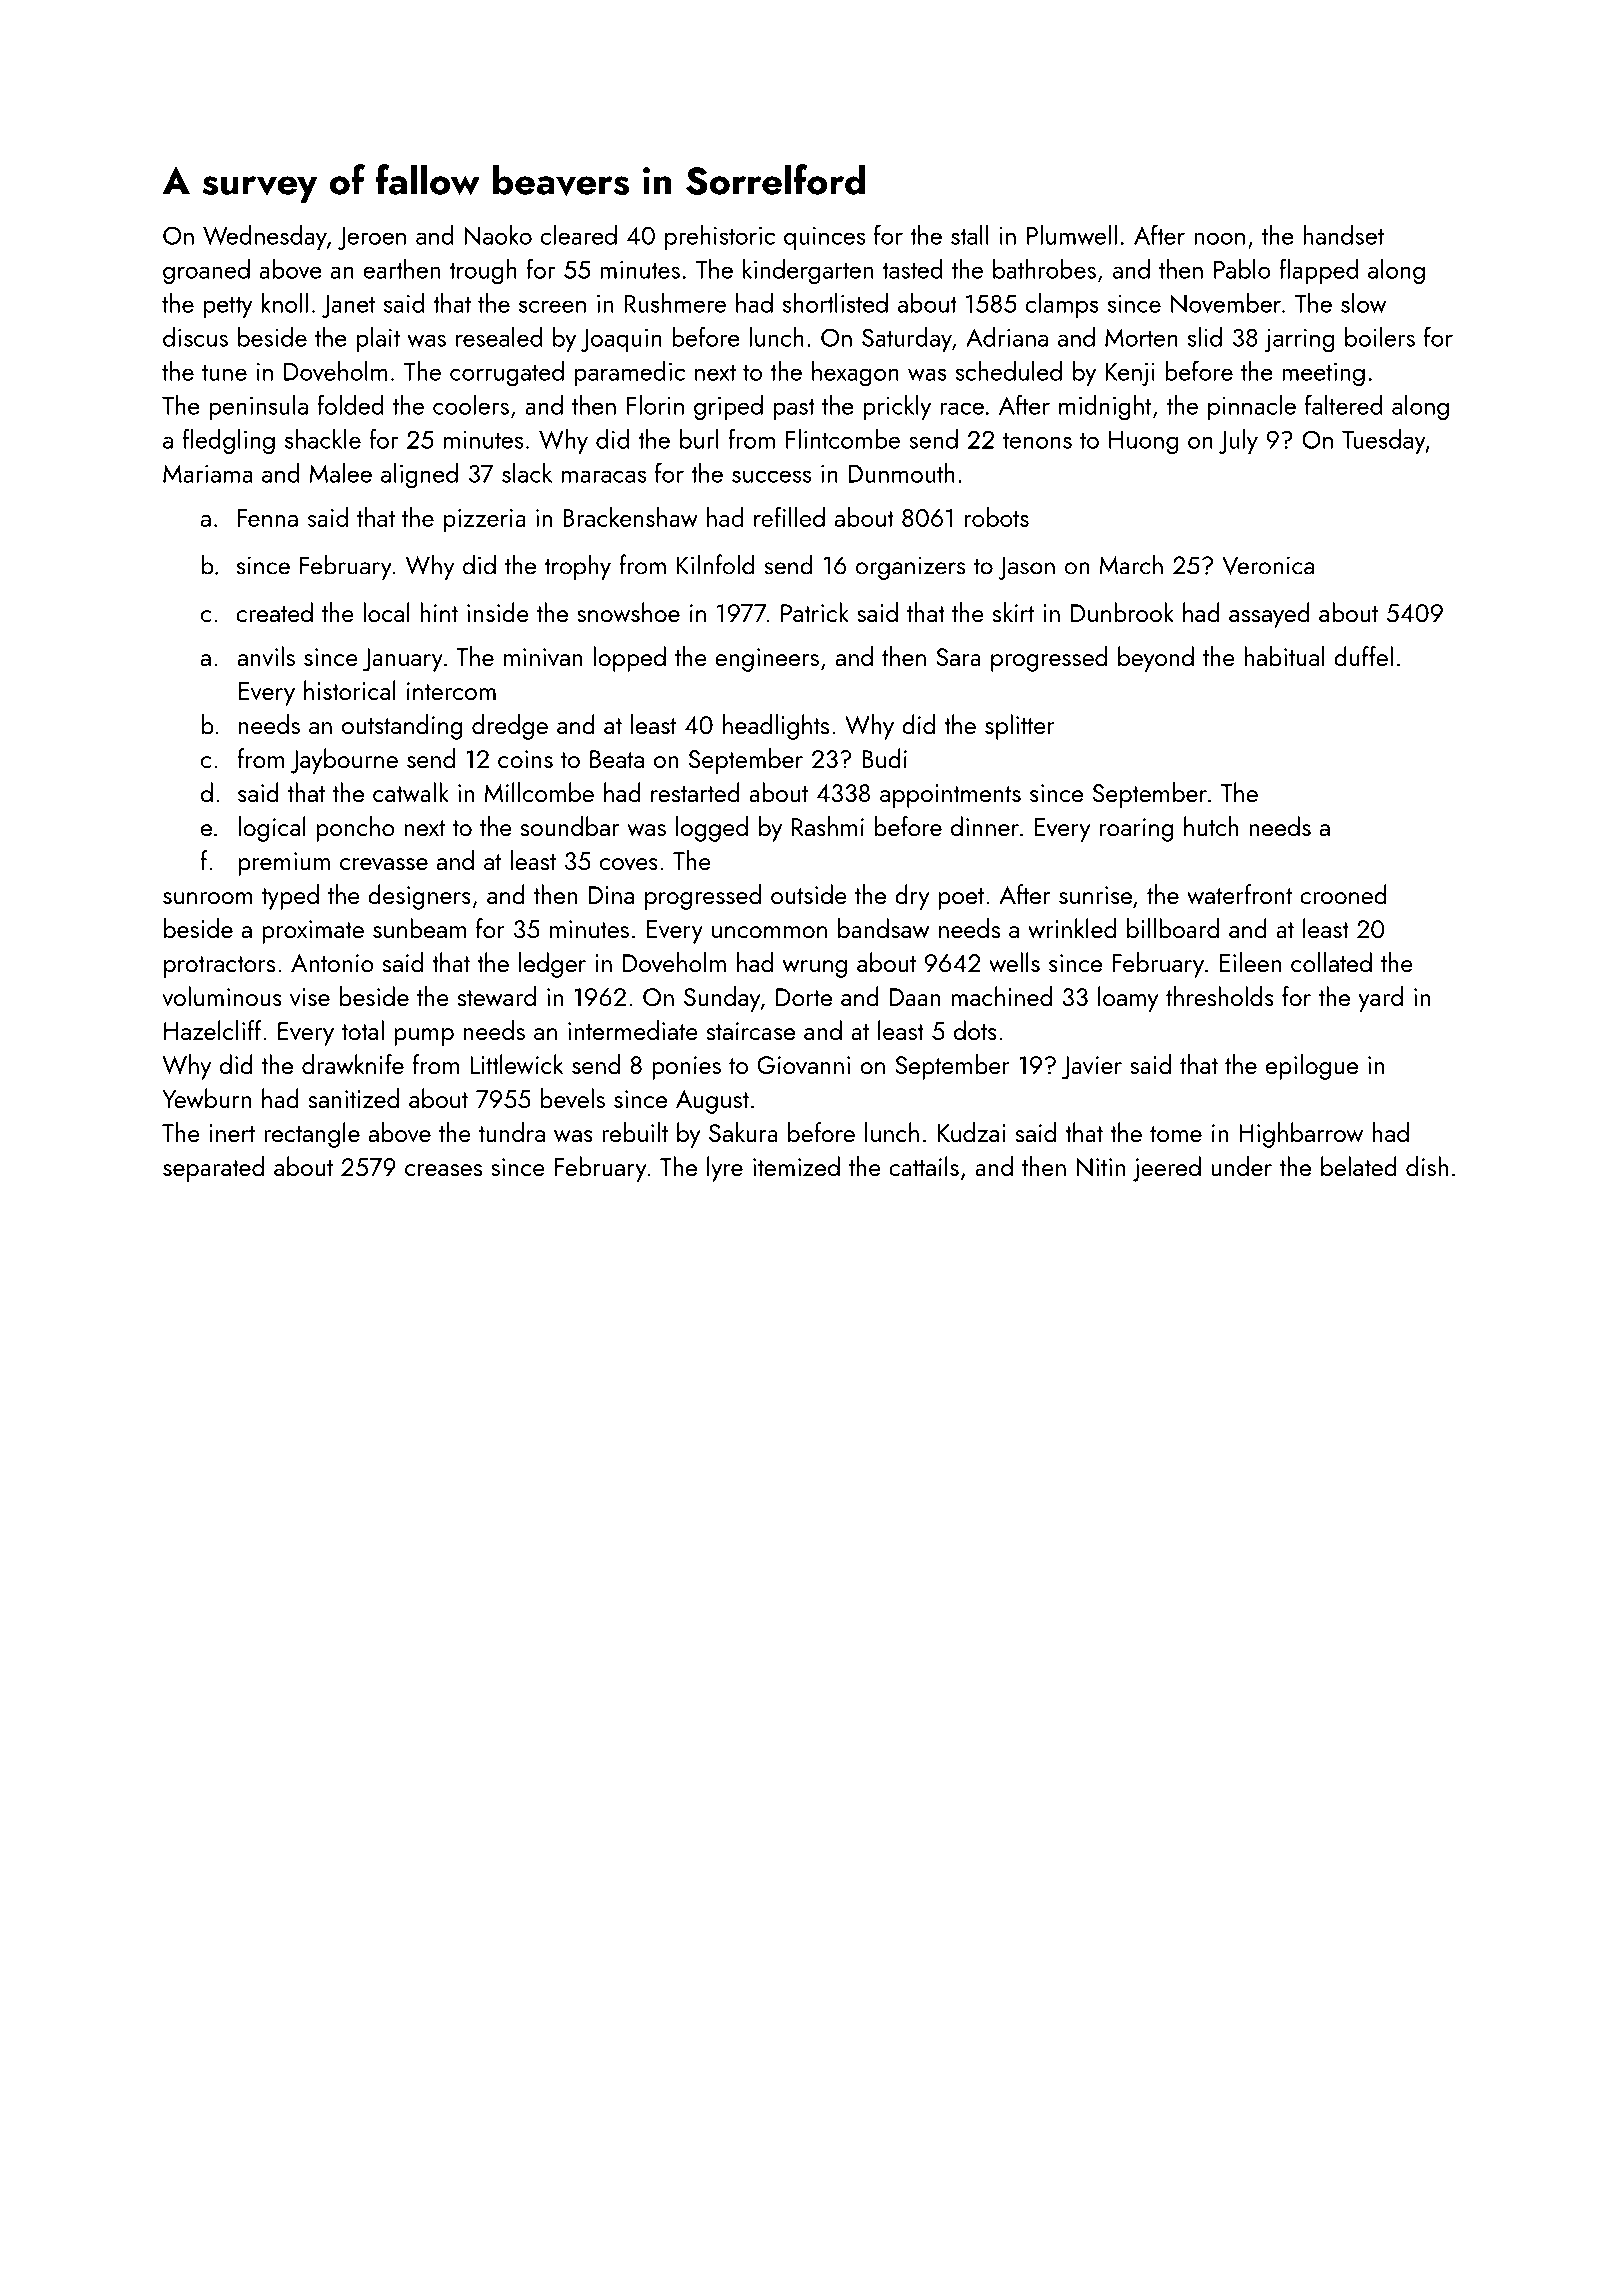 This screenshot has height=2292, width=1620. What do you see at coordinates (1268, 565) in the screenshot?
I see `Veronica` at bounding box center [1268, 565].
